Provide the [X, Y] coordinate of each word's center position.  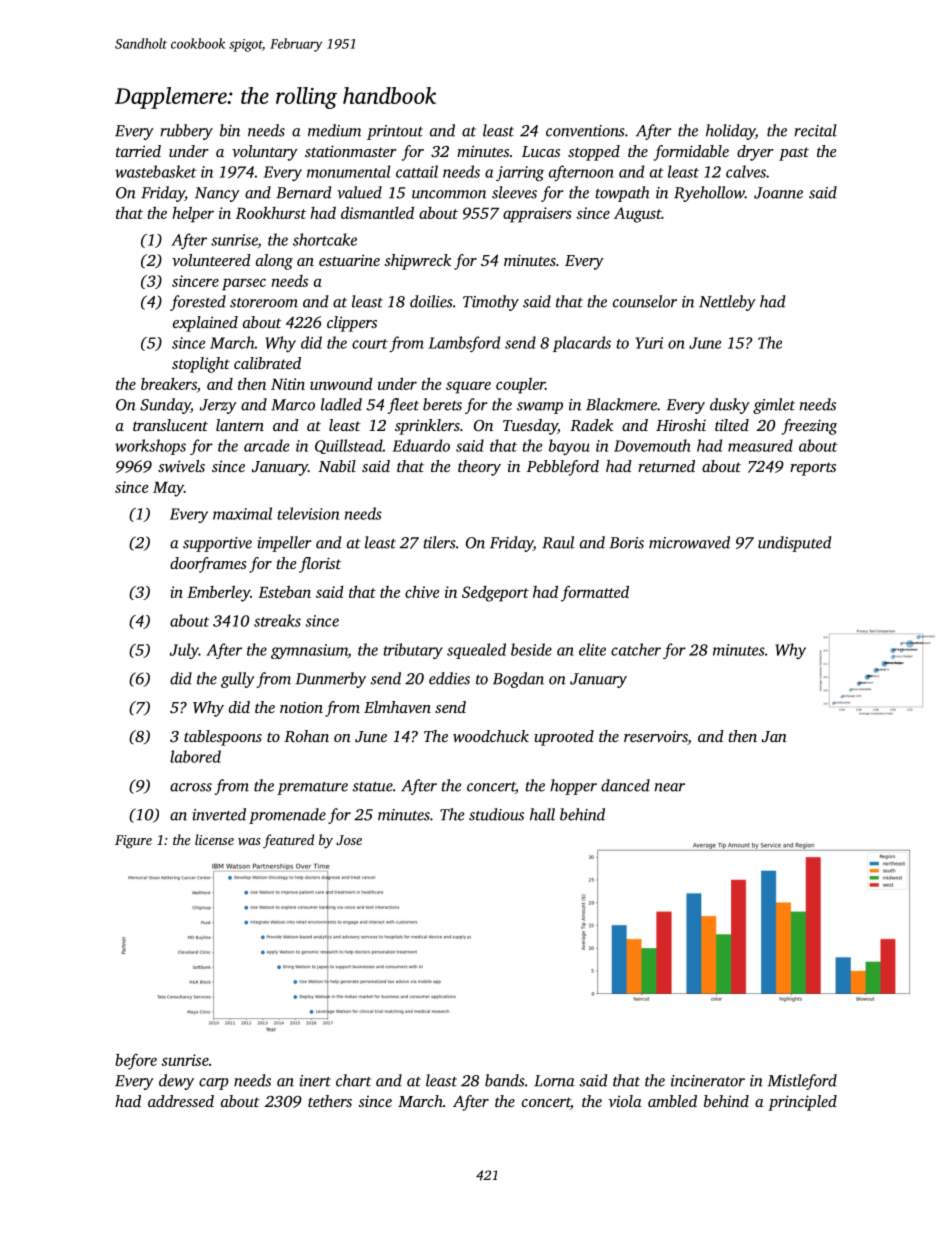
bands [505, 1080]
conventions [585, 131]
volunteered [211, 260]
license [214, 839]
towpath [623, 194]
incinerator [708, 1081]
